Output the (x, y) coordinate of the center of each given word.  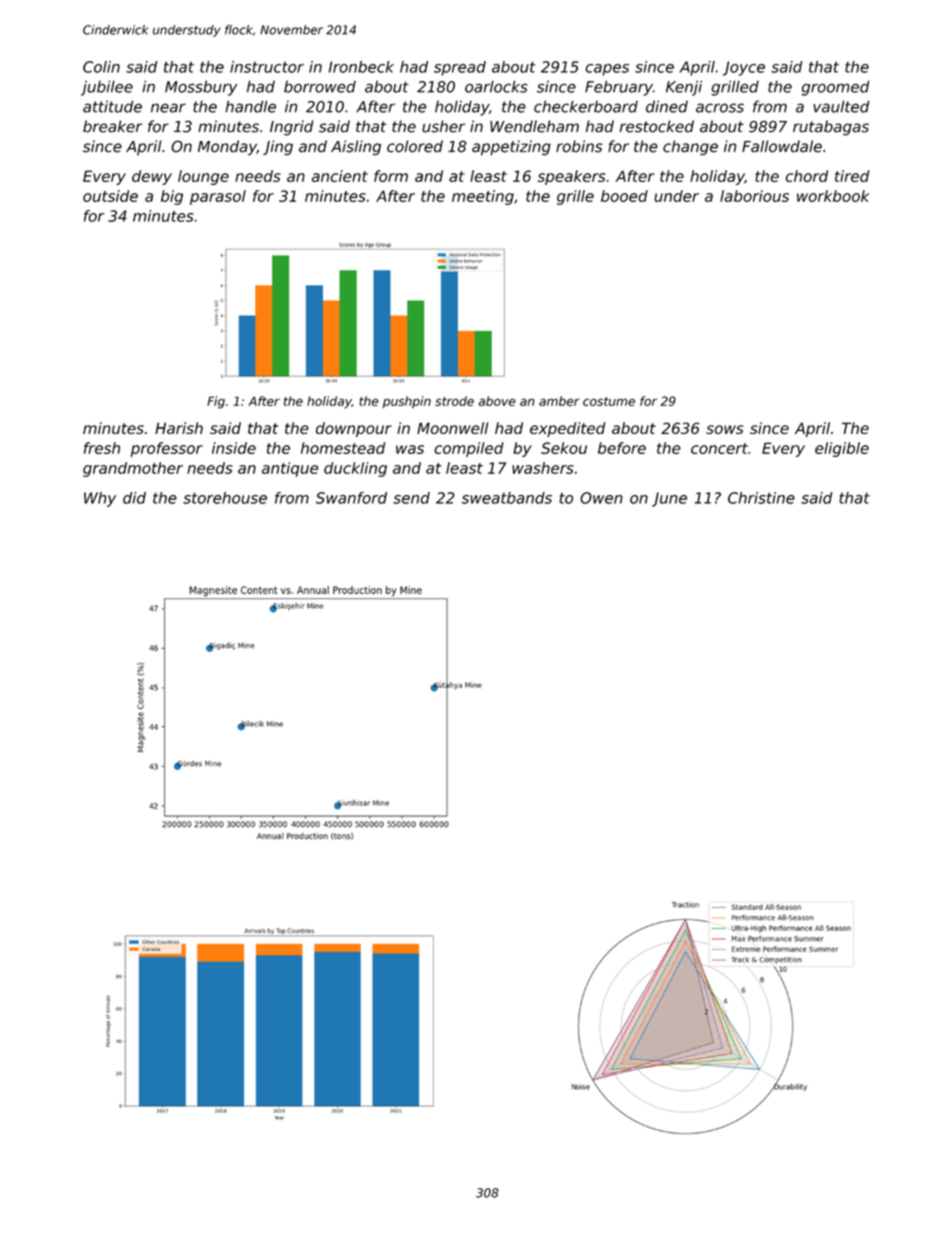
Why (100, 499)
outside (110, 196)
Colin (101, 67)
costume (609, 401)
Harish (179, 428)
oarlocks (496, 86)
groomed (835, 88)
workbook (833, 196)
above (497, 401)
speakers (572, 177)
